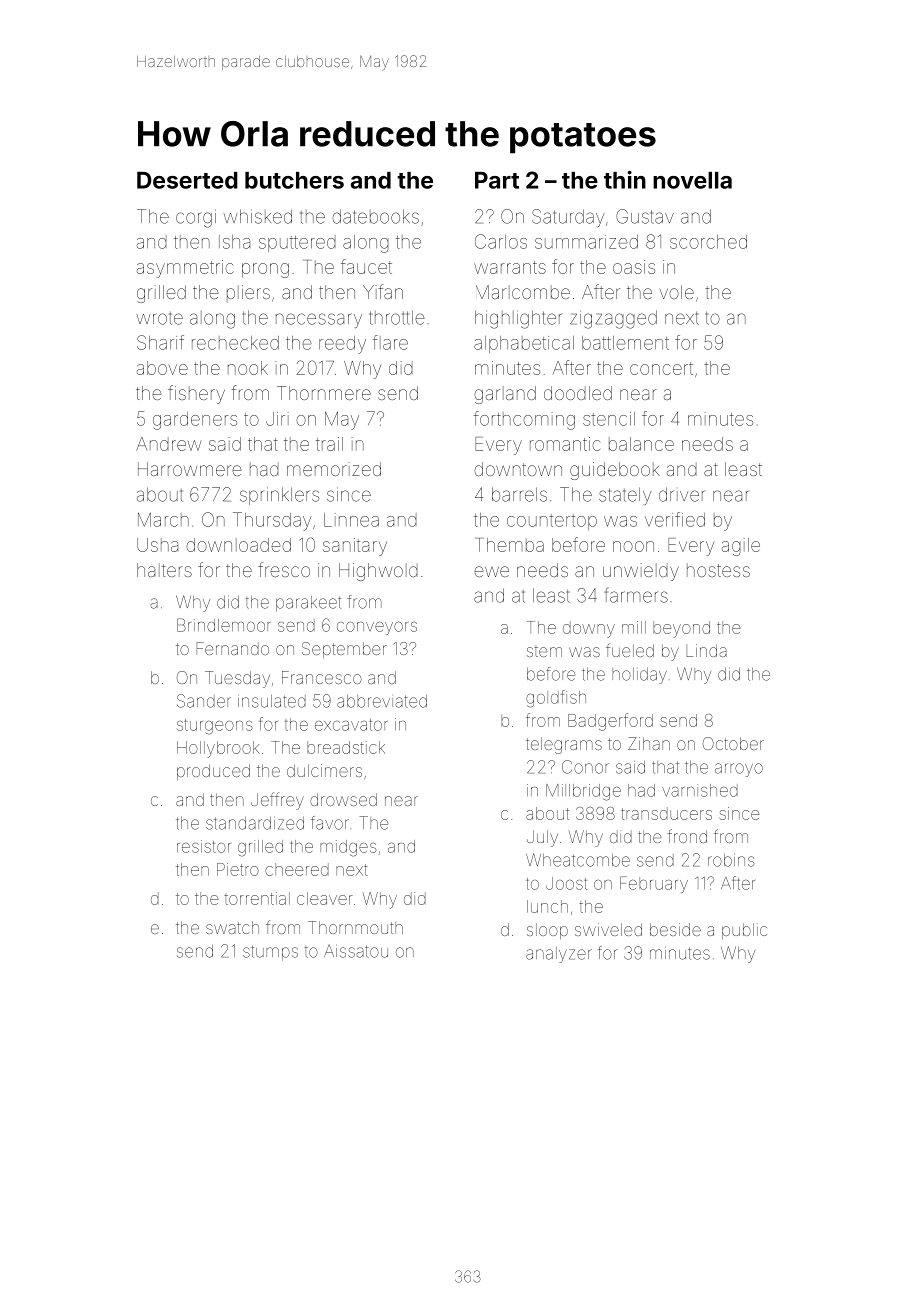  Describe the element at coordinates (248, 294) in the screenshot. I see `pliers` at that location.
